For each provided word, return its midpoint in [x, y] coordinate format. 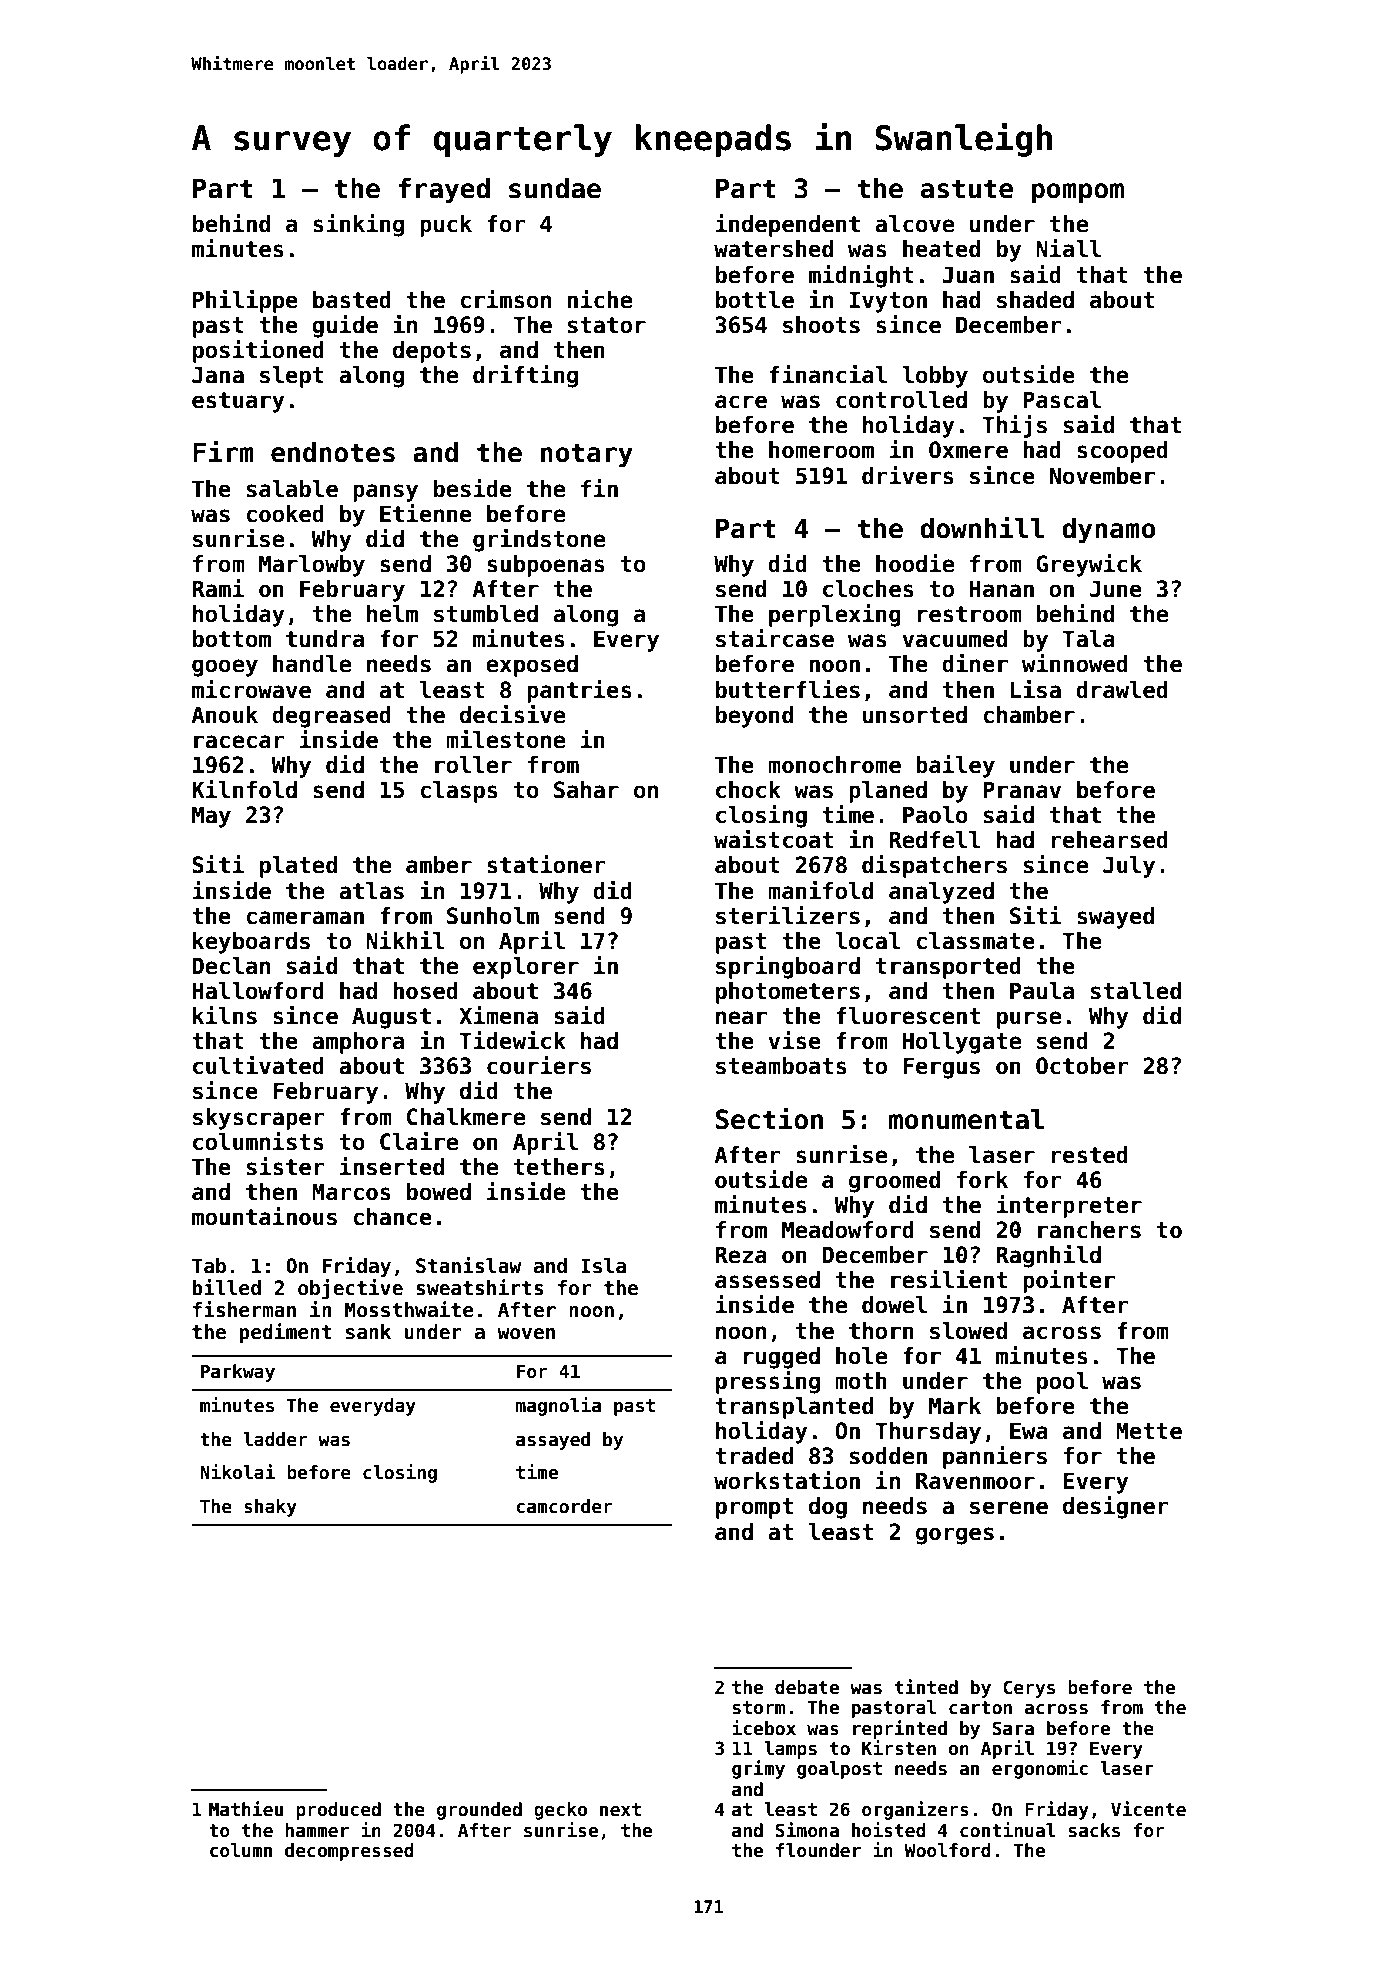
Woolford [947, 1850]
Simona [807, 1830]
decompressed [349, 1852]
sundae [555, 188]
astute [967, 189]
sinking [358, 225]
